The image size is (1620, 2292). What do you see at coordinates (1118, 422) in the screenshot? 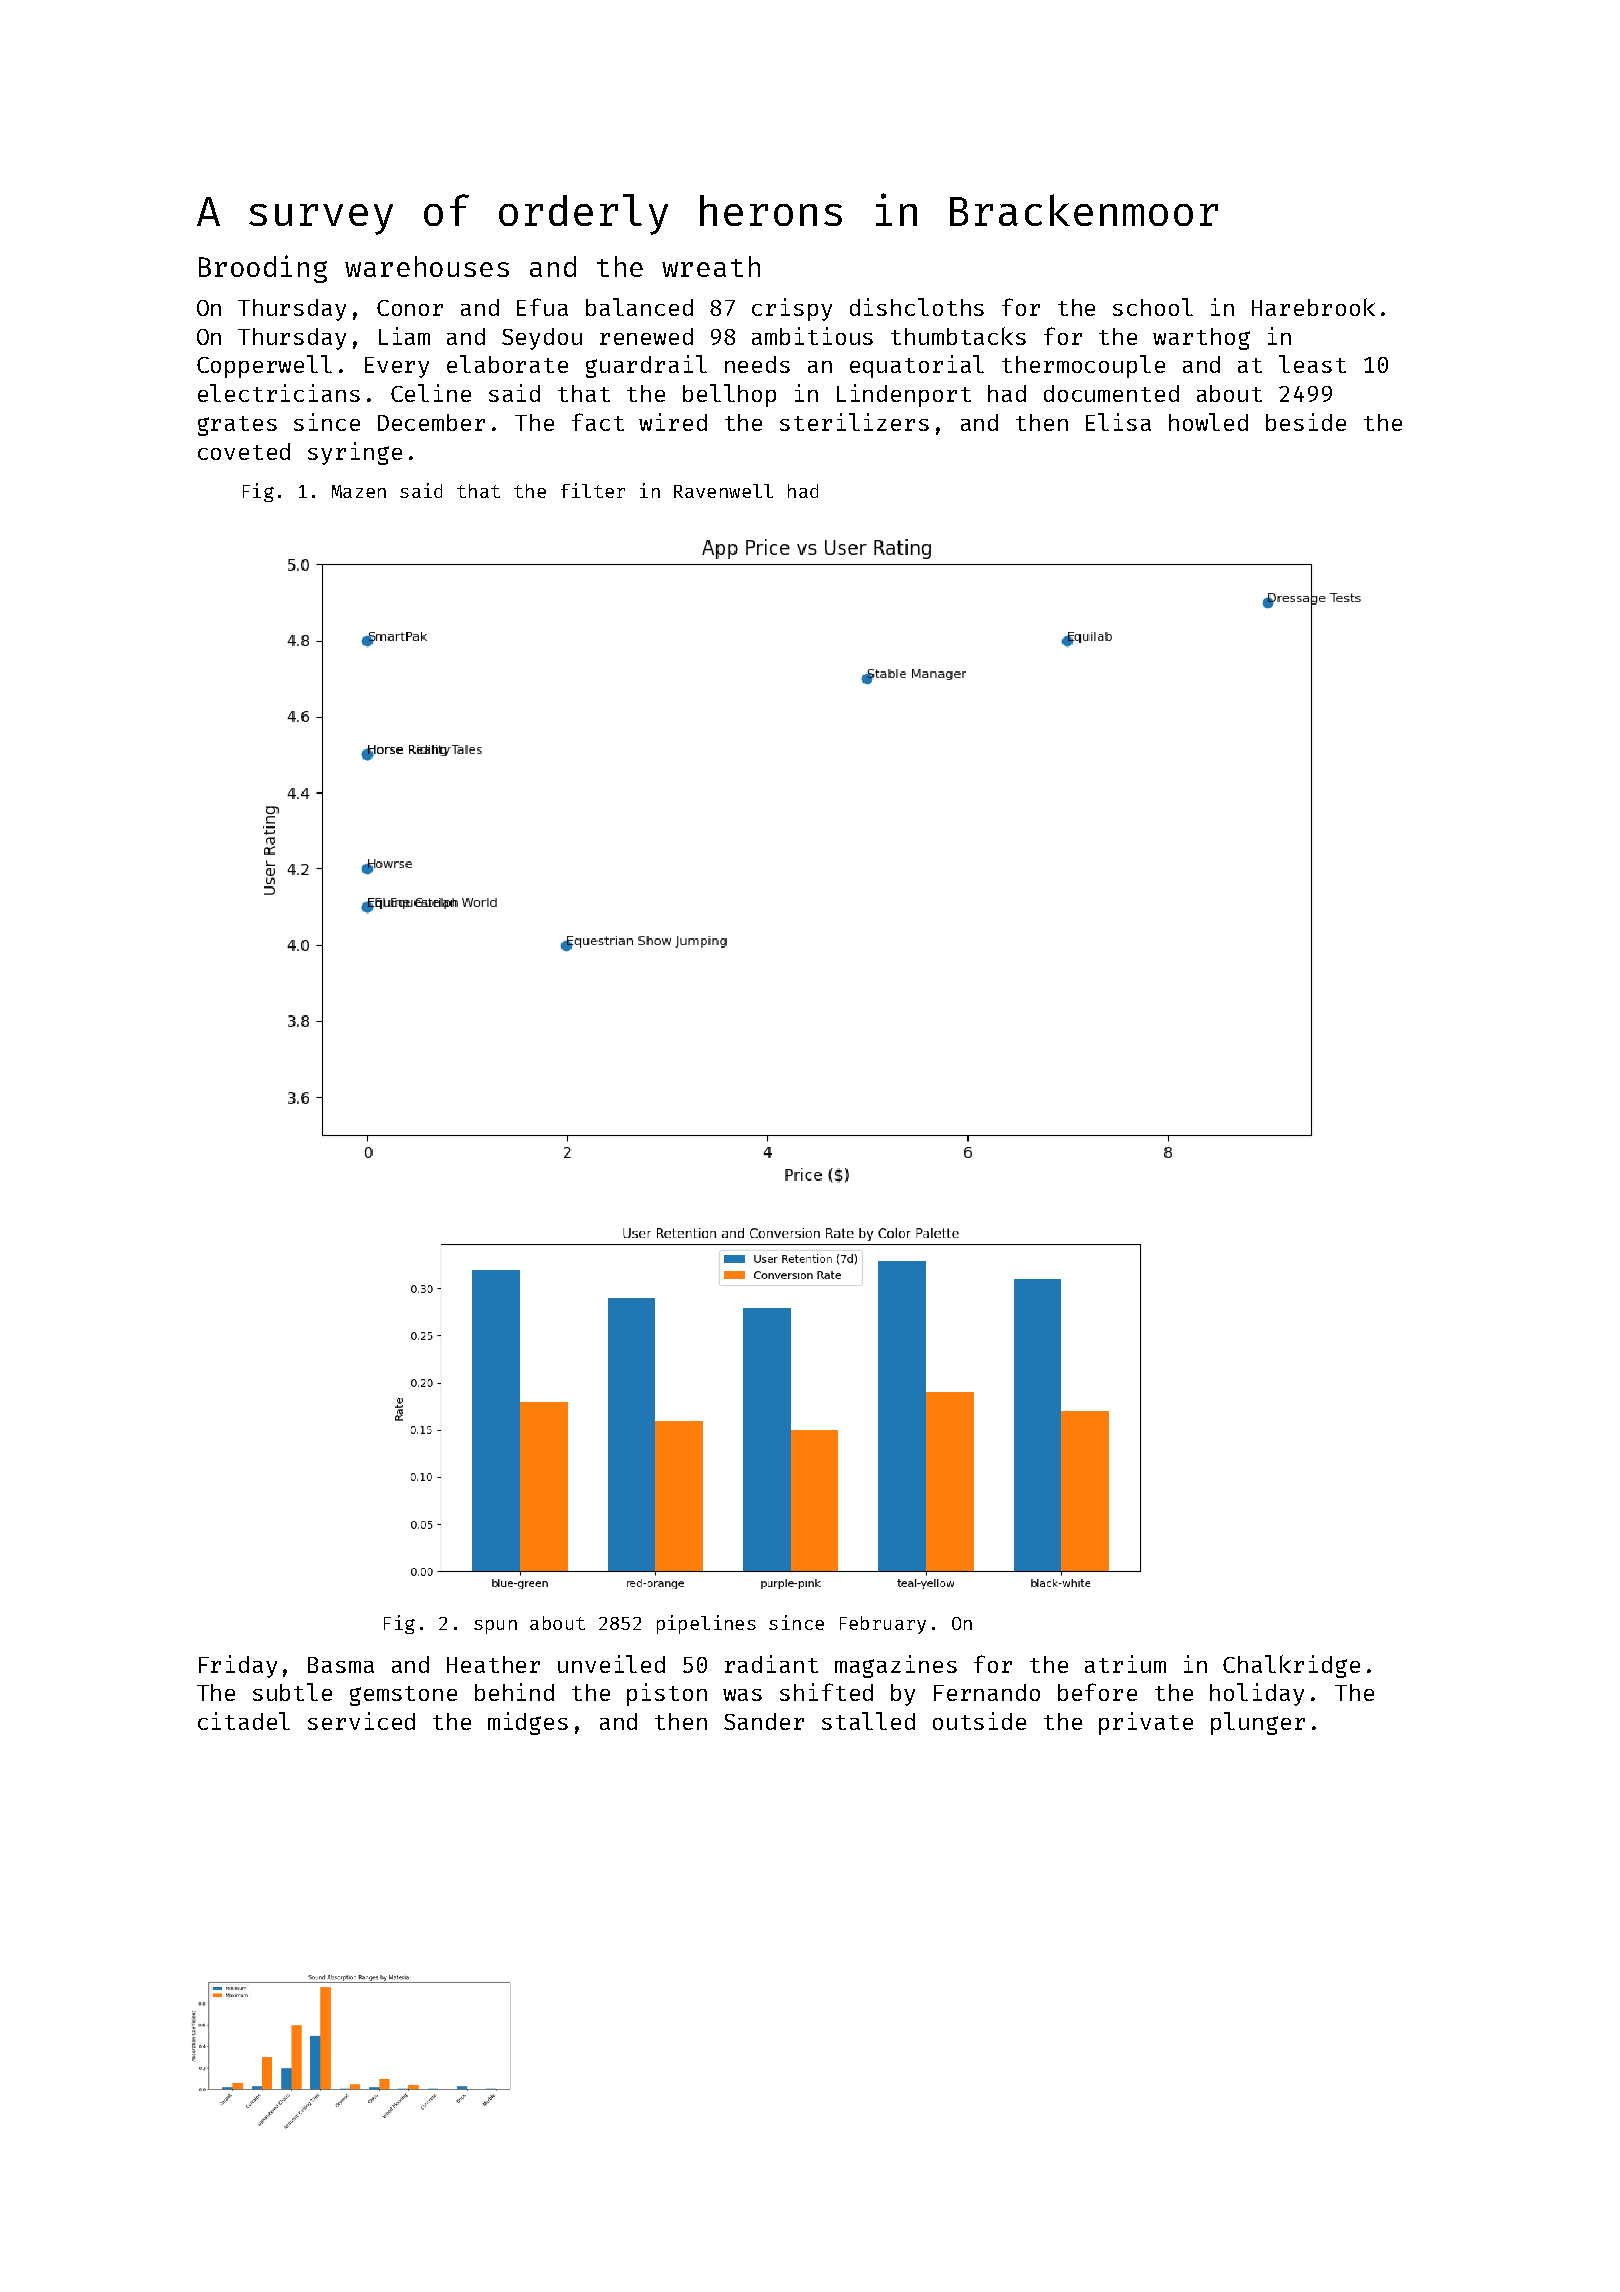
I see `Elisa` at bounding box center [1118, 422].
